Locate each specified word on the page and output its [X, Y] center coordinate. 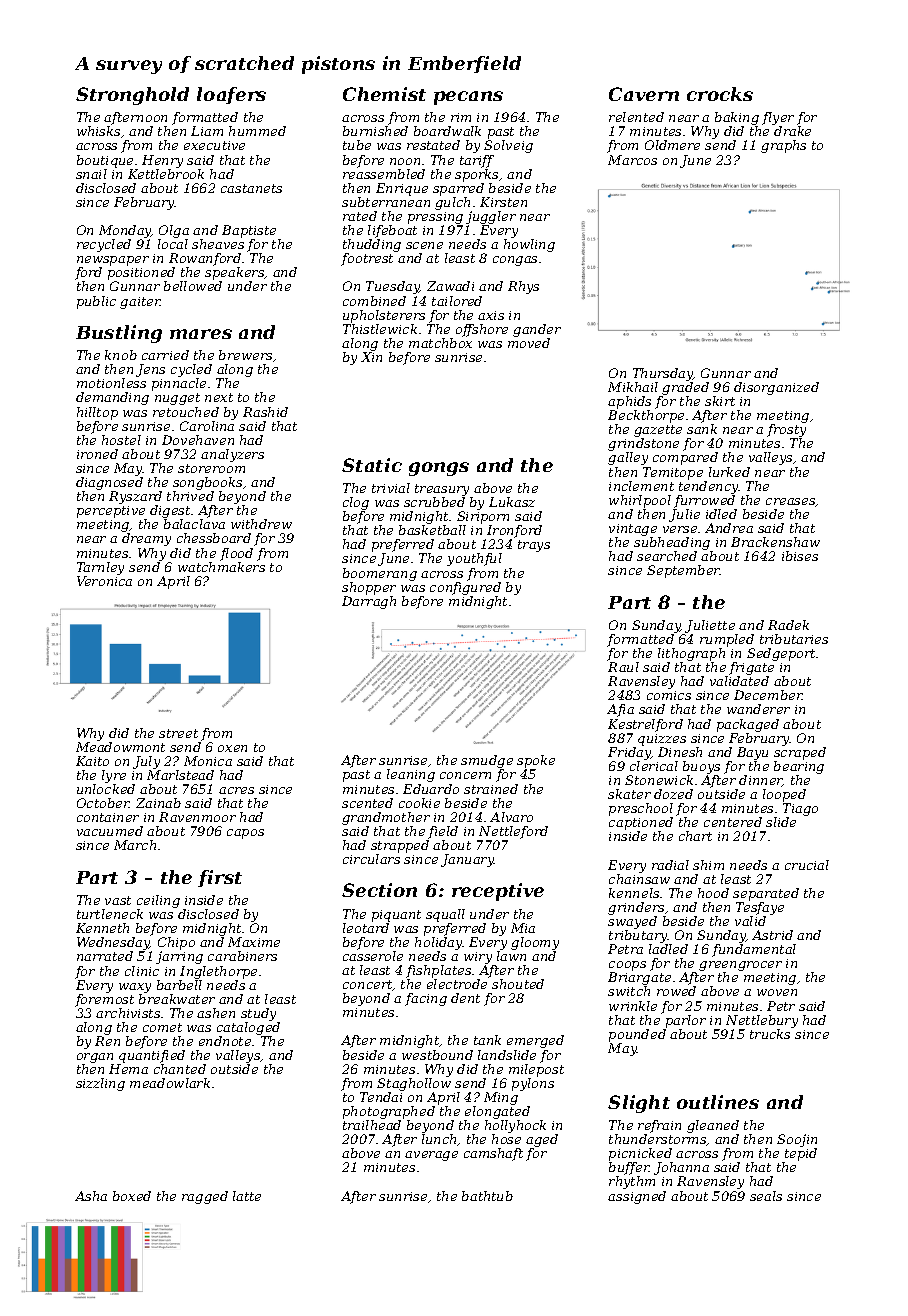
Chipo [176, 943]
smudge [487, 761]
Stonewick [659, 780]
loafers [231, 95]
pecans [468, 98]
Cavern [644, 94]
